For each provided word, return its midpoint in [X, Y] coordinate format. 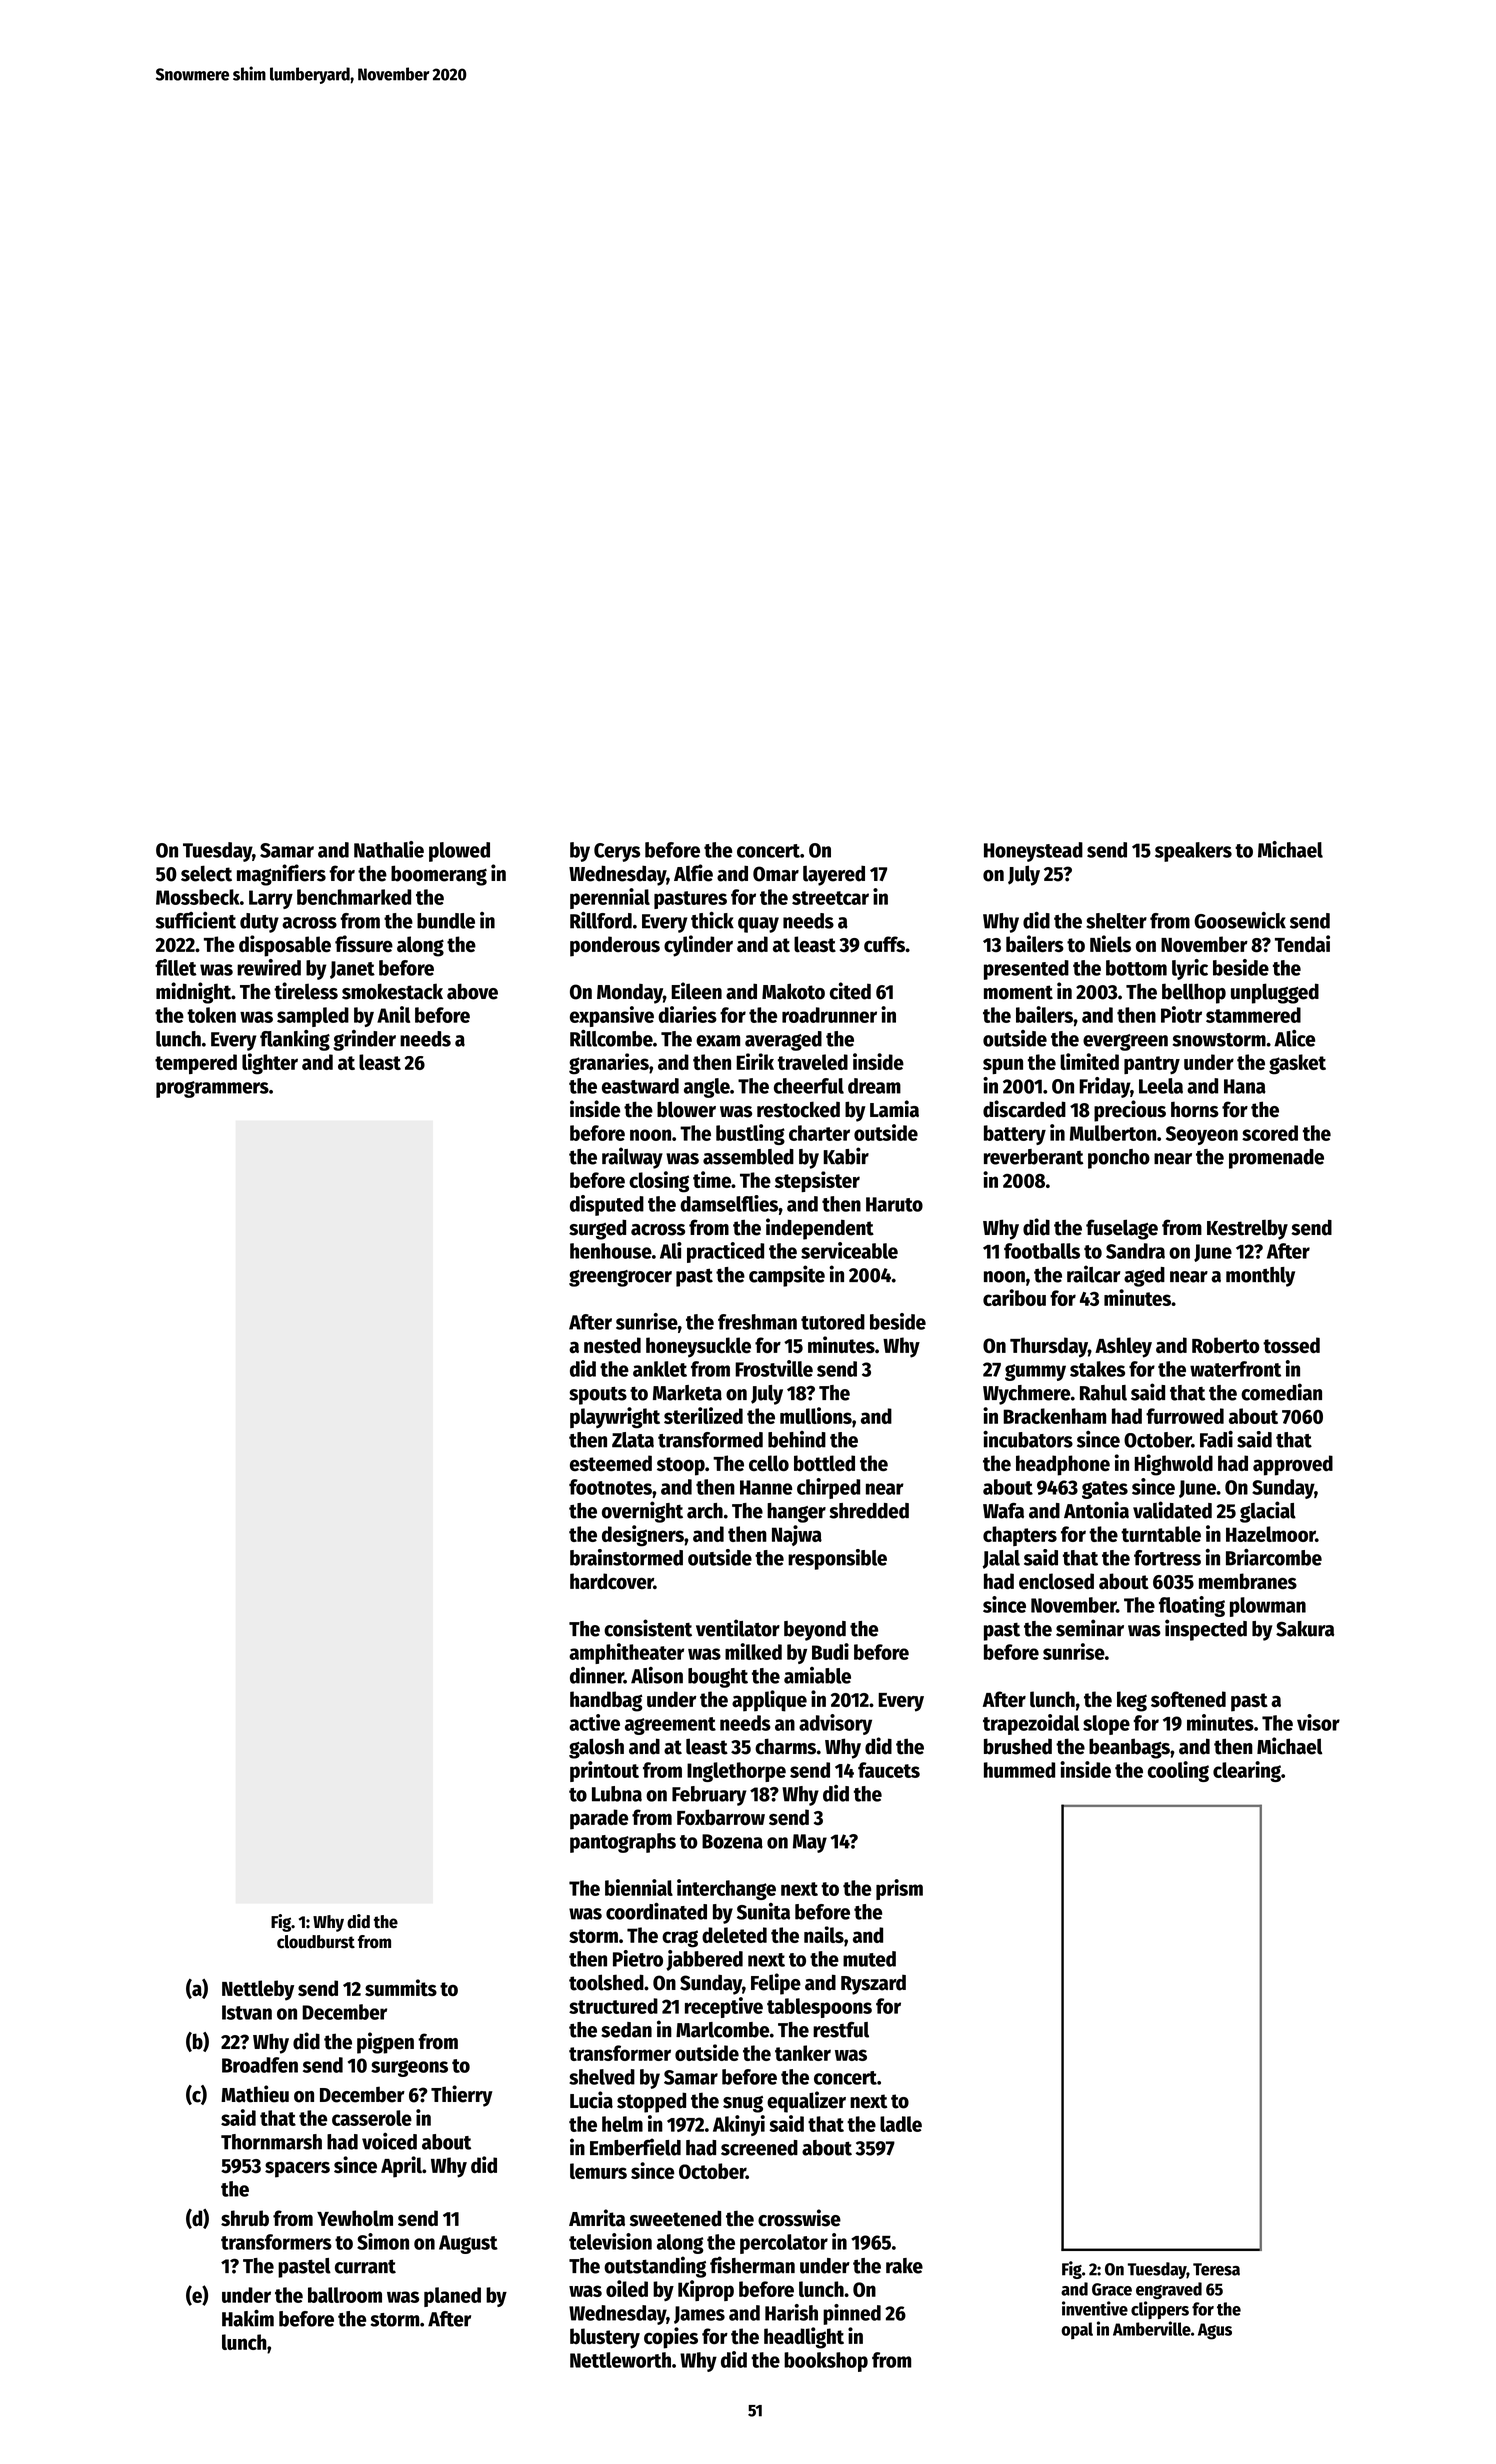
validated [1172, 1510]
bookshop [826, 2362]
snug [743, 2104]
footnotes [610, 1487]
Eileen [696, 991]
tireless [306, 991]
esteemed [611, 1463]
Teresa [1216, 2269]
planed [452, 2297]
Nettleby [258, 1990]
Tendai [1302, 944]
